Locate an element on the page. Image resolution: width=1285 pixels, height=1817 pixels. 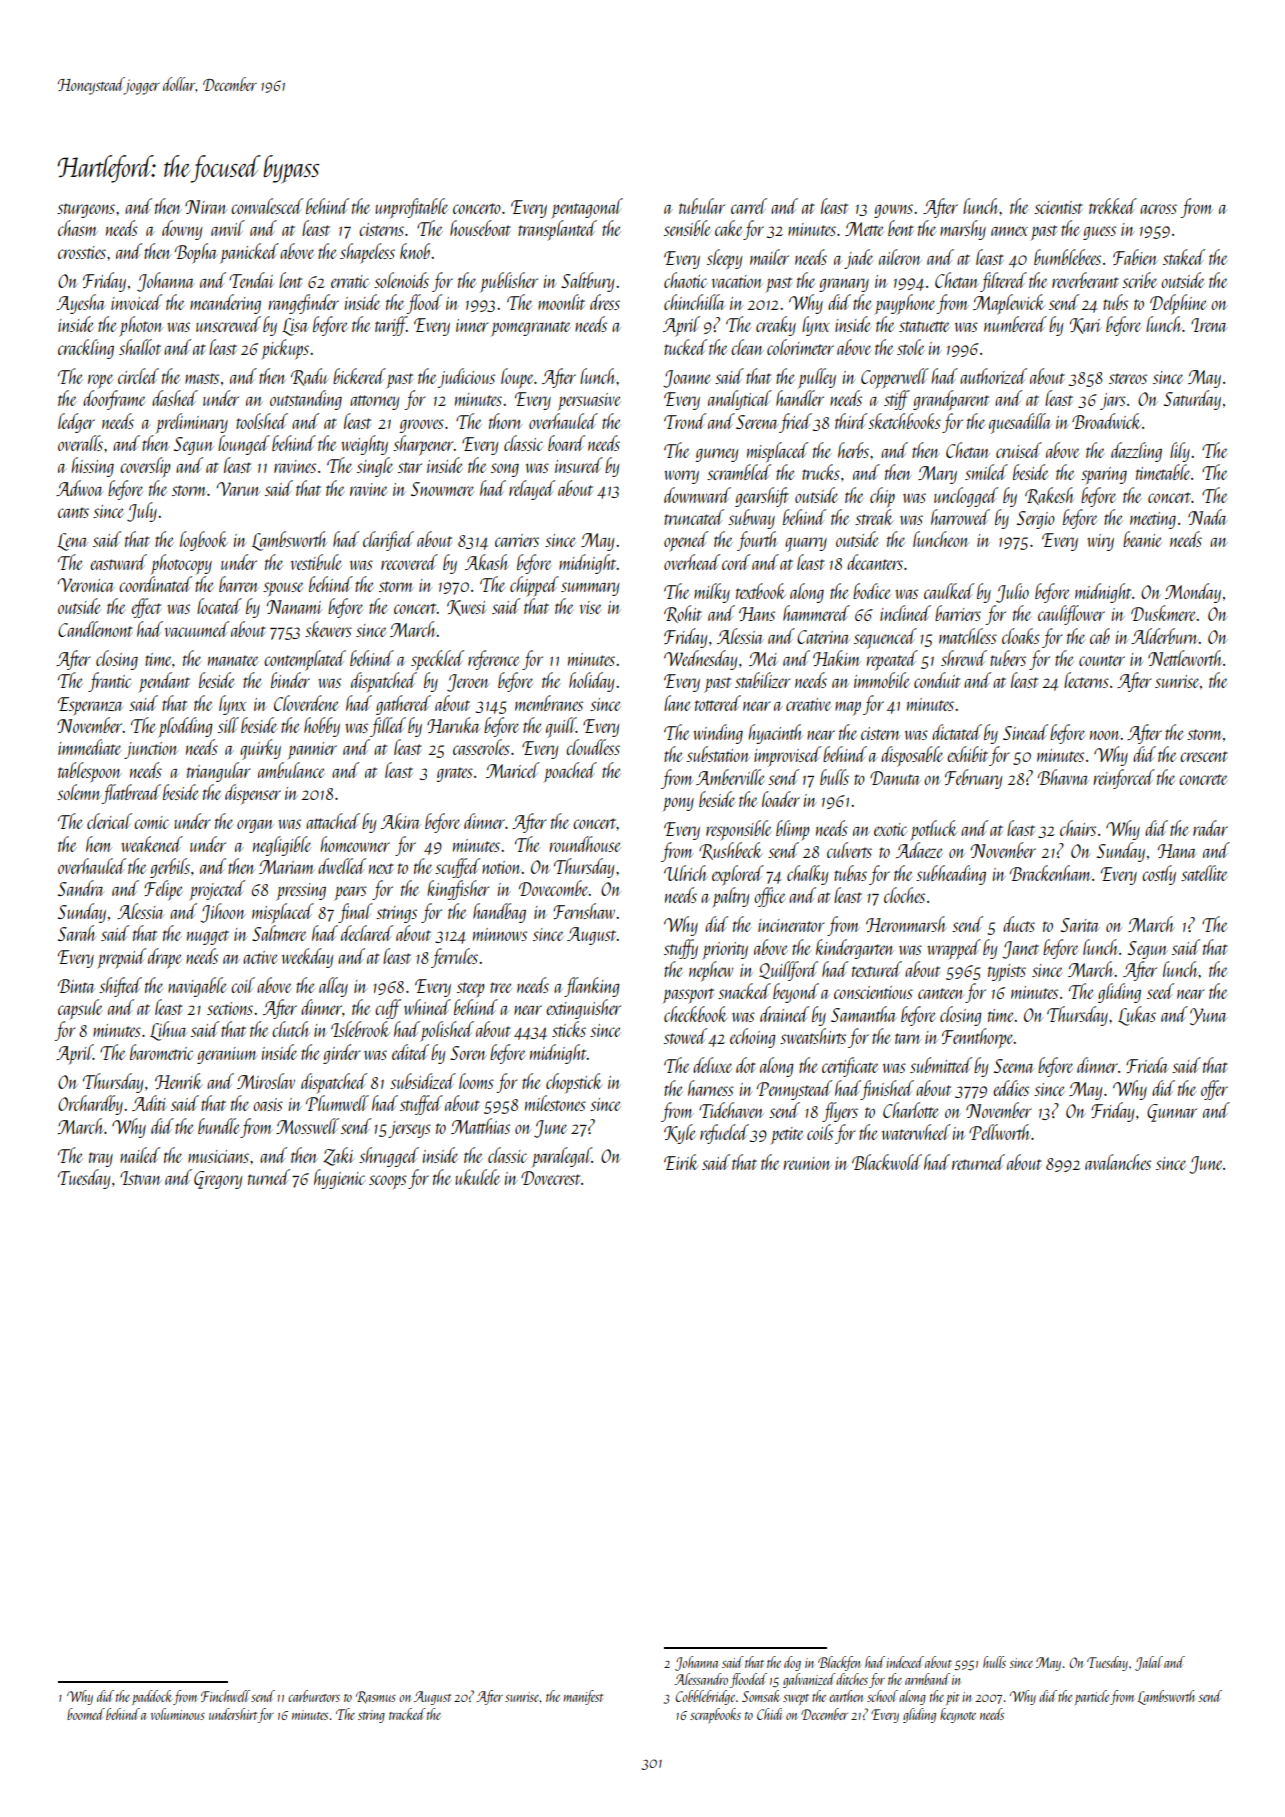
boomed is located at coordinates (86, 1714).
